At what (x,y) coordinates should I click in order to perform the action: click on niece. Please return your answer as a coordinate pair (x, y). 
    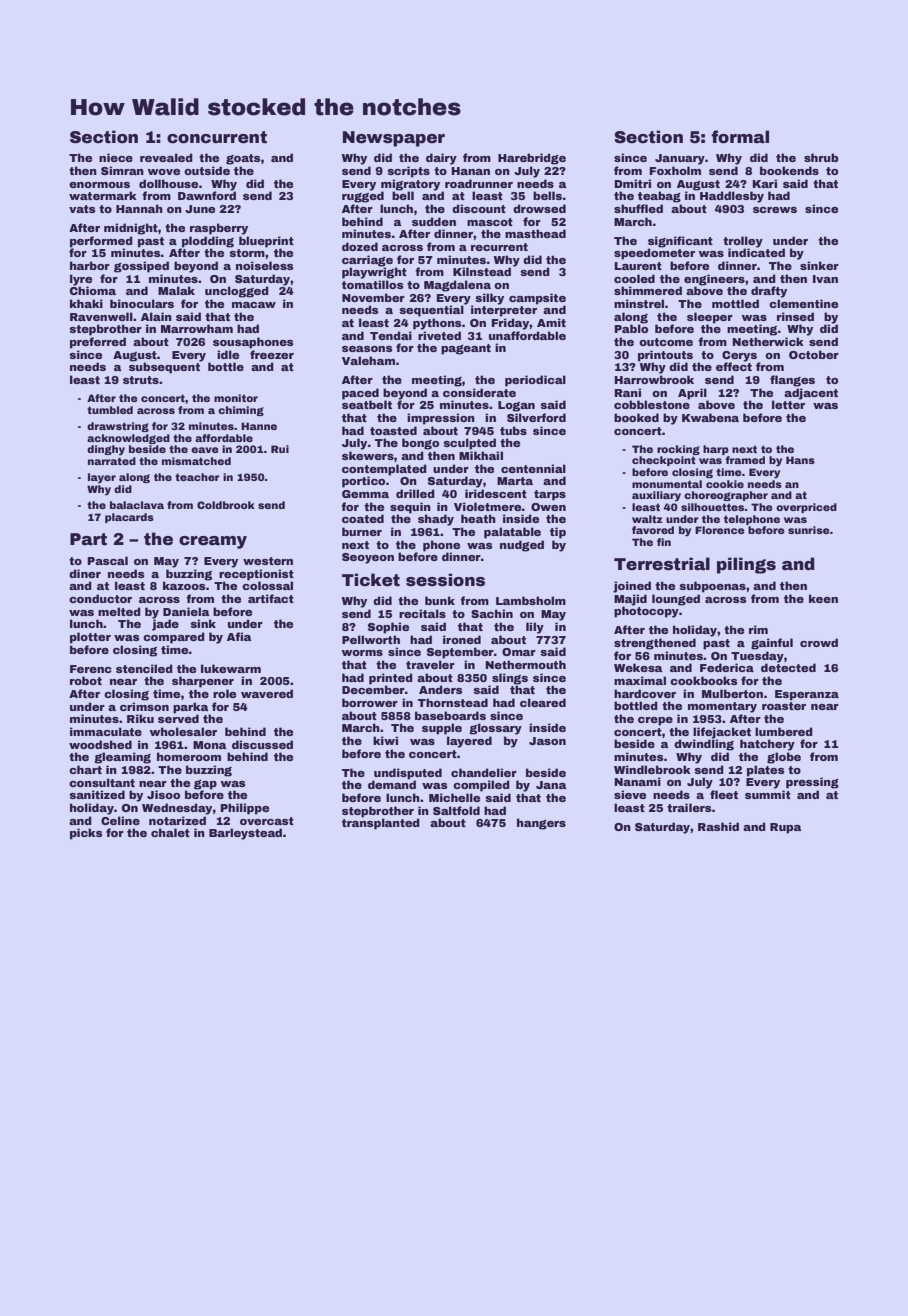
    Looking at the image, I should click on (116, 157).
